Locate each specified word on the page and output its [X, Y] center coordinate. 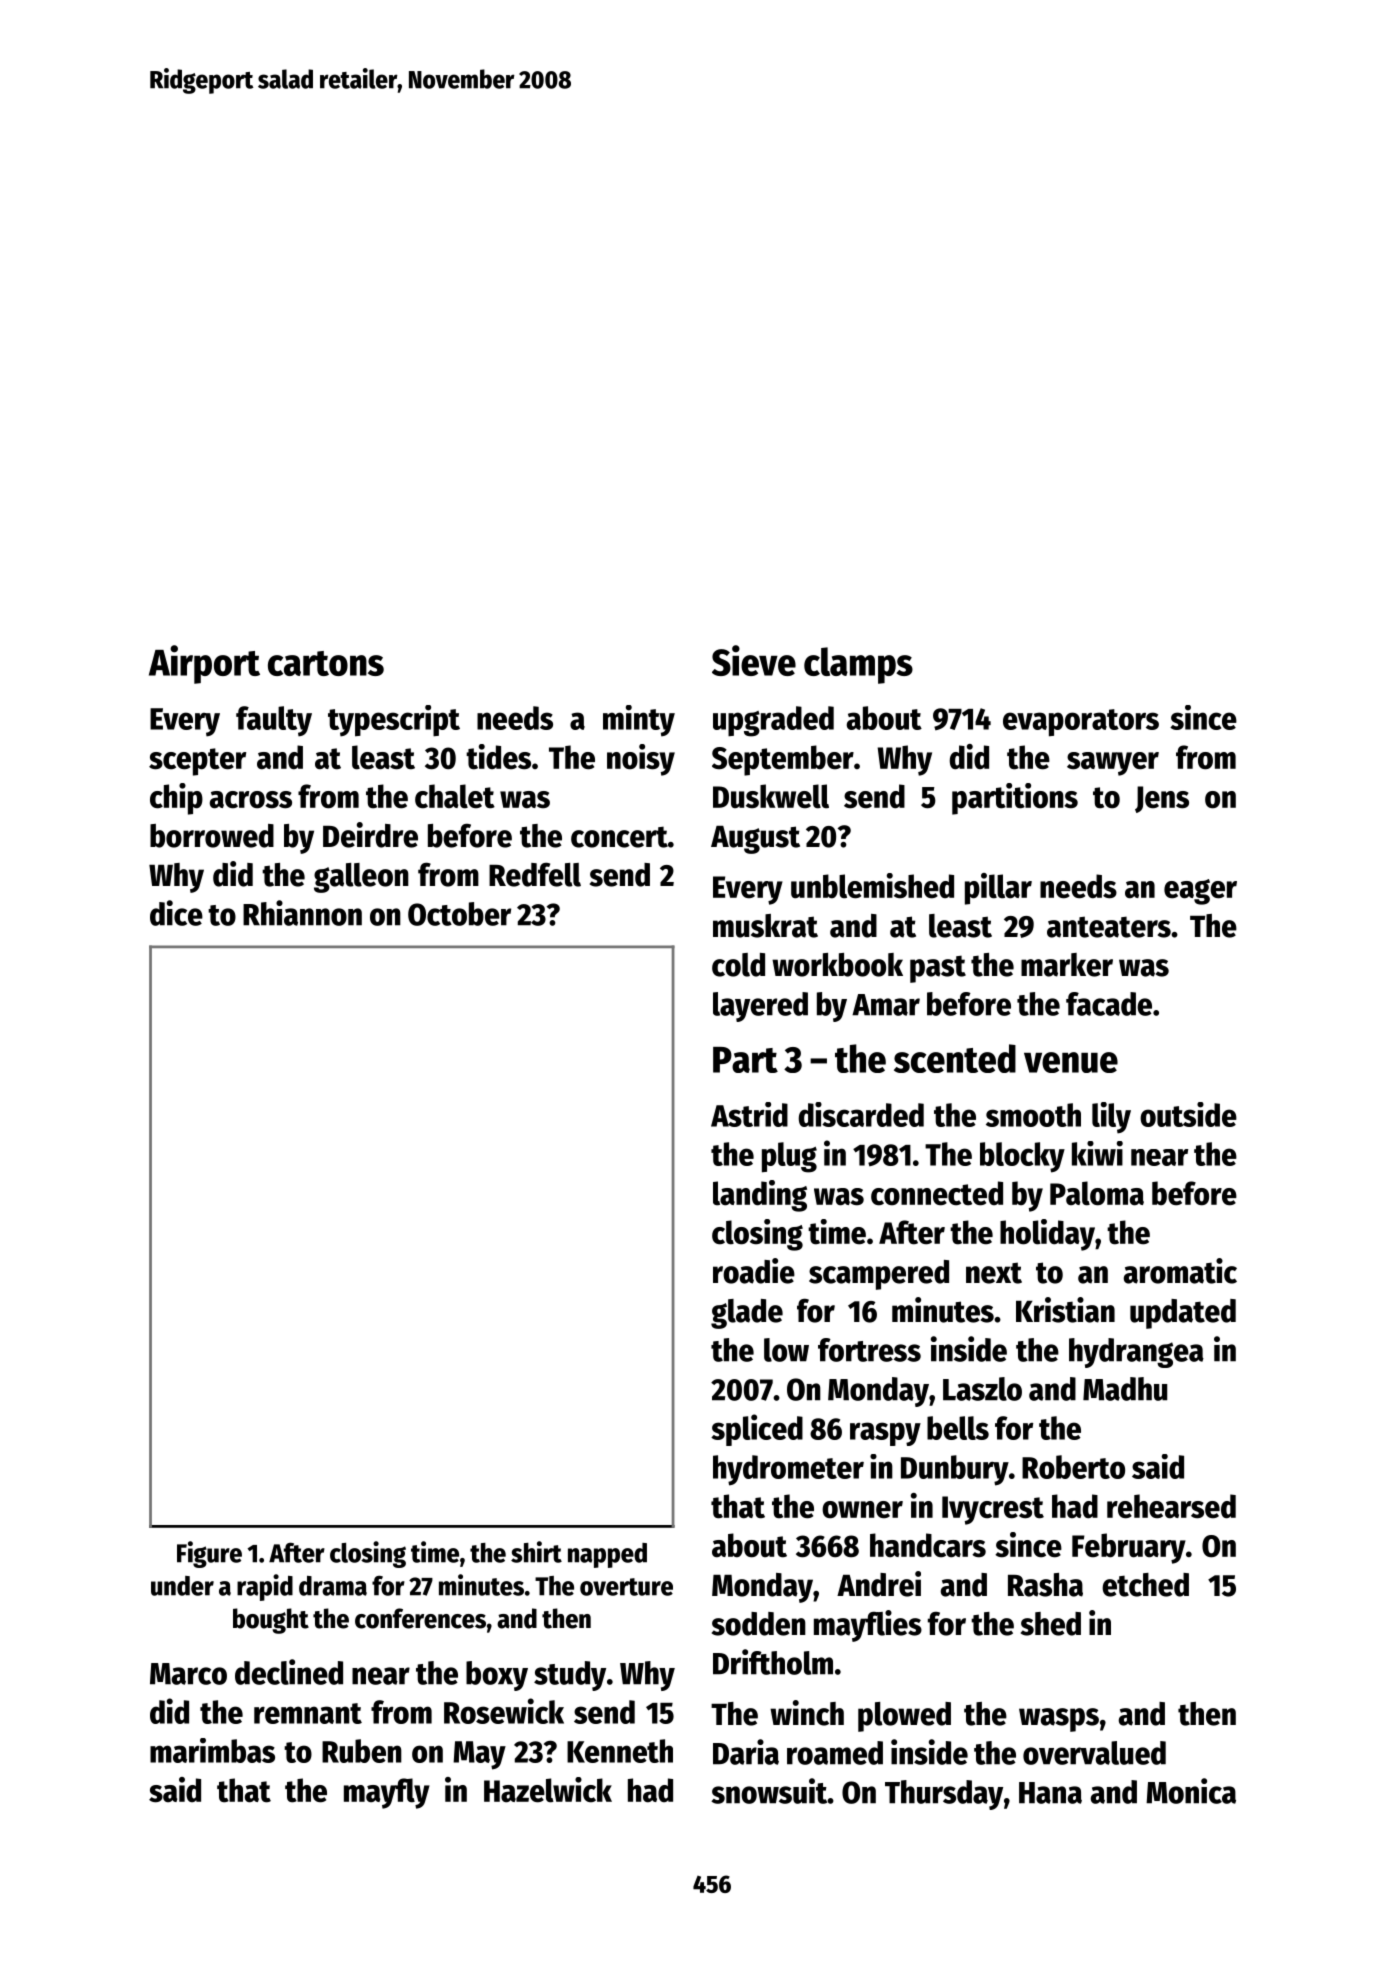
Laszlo [982, 1389]
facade [1109, 1004]
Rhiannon [302, 913]
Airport [204, 664]
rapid [265, 1587]
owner [862, 1510]
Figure [209, 1554]
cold [738, 965]
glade [747, 1314]
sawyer [1113, 764]
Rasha [1045, 1585]
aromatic [1180, 1271]
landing [760, 1196]
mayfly [387, 1793]
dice [176, 913]
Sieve [754, 660]
